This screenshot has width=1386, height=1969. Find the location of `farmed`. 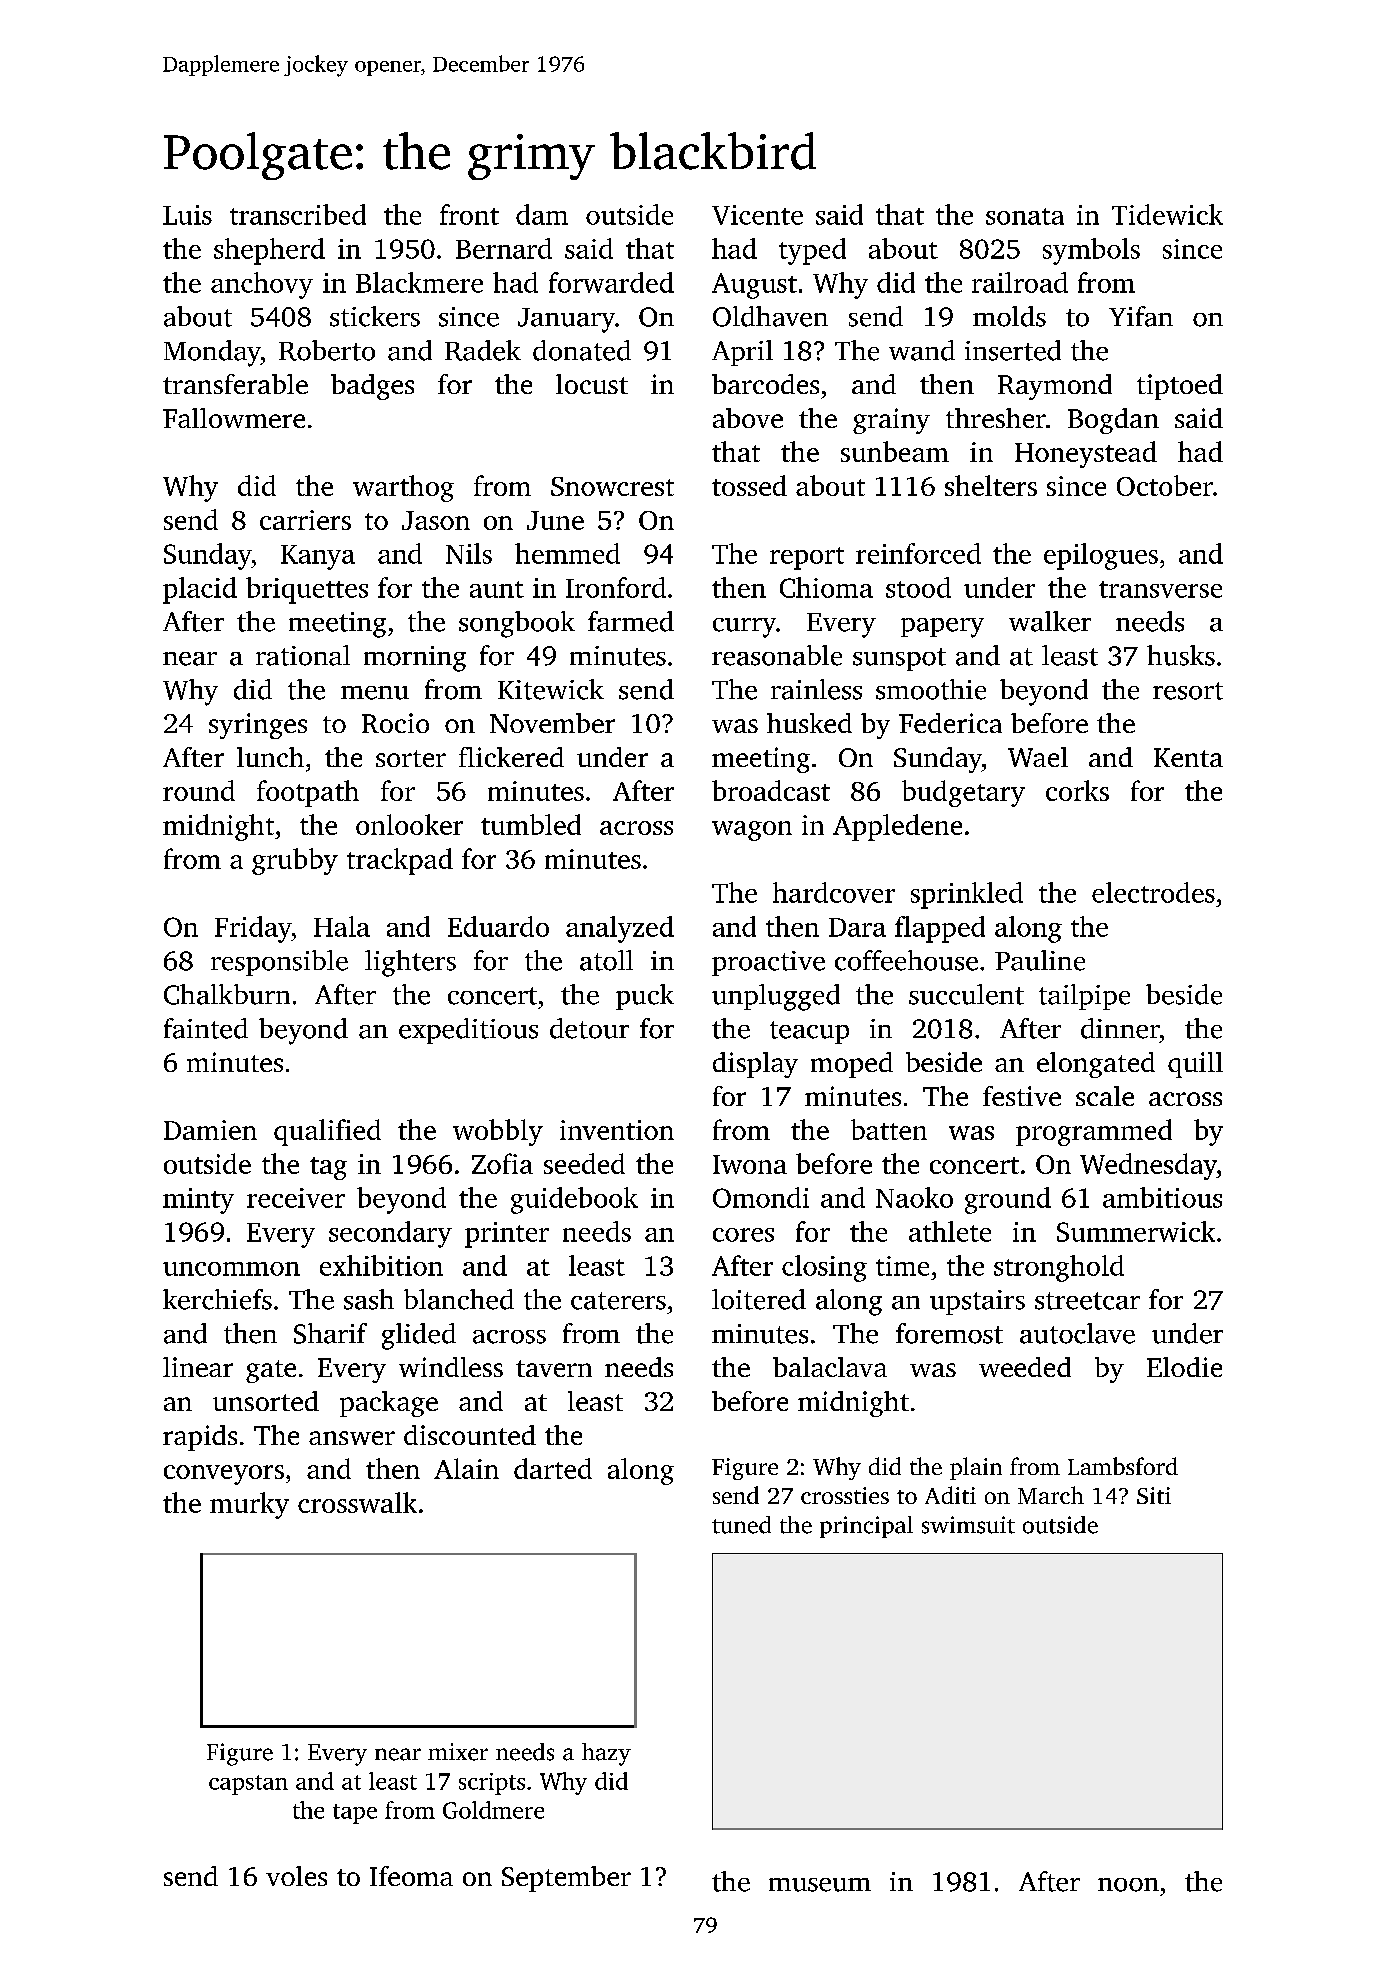

farmed is located at coordinates (631, 621).
